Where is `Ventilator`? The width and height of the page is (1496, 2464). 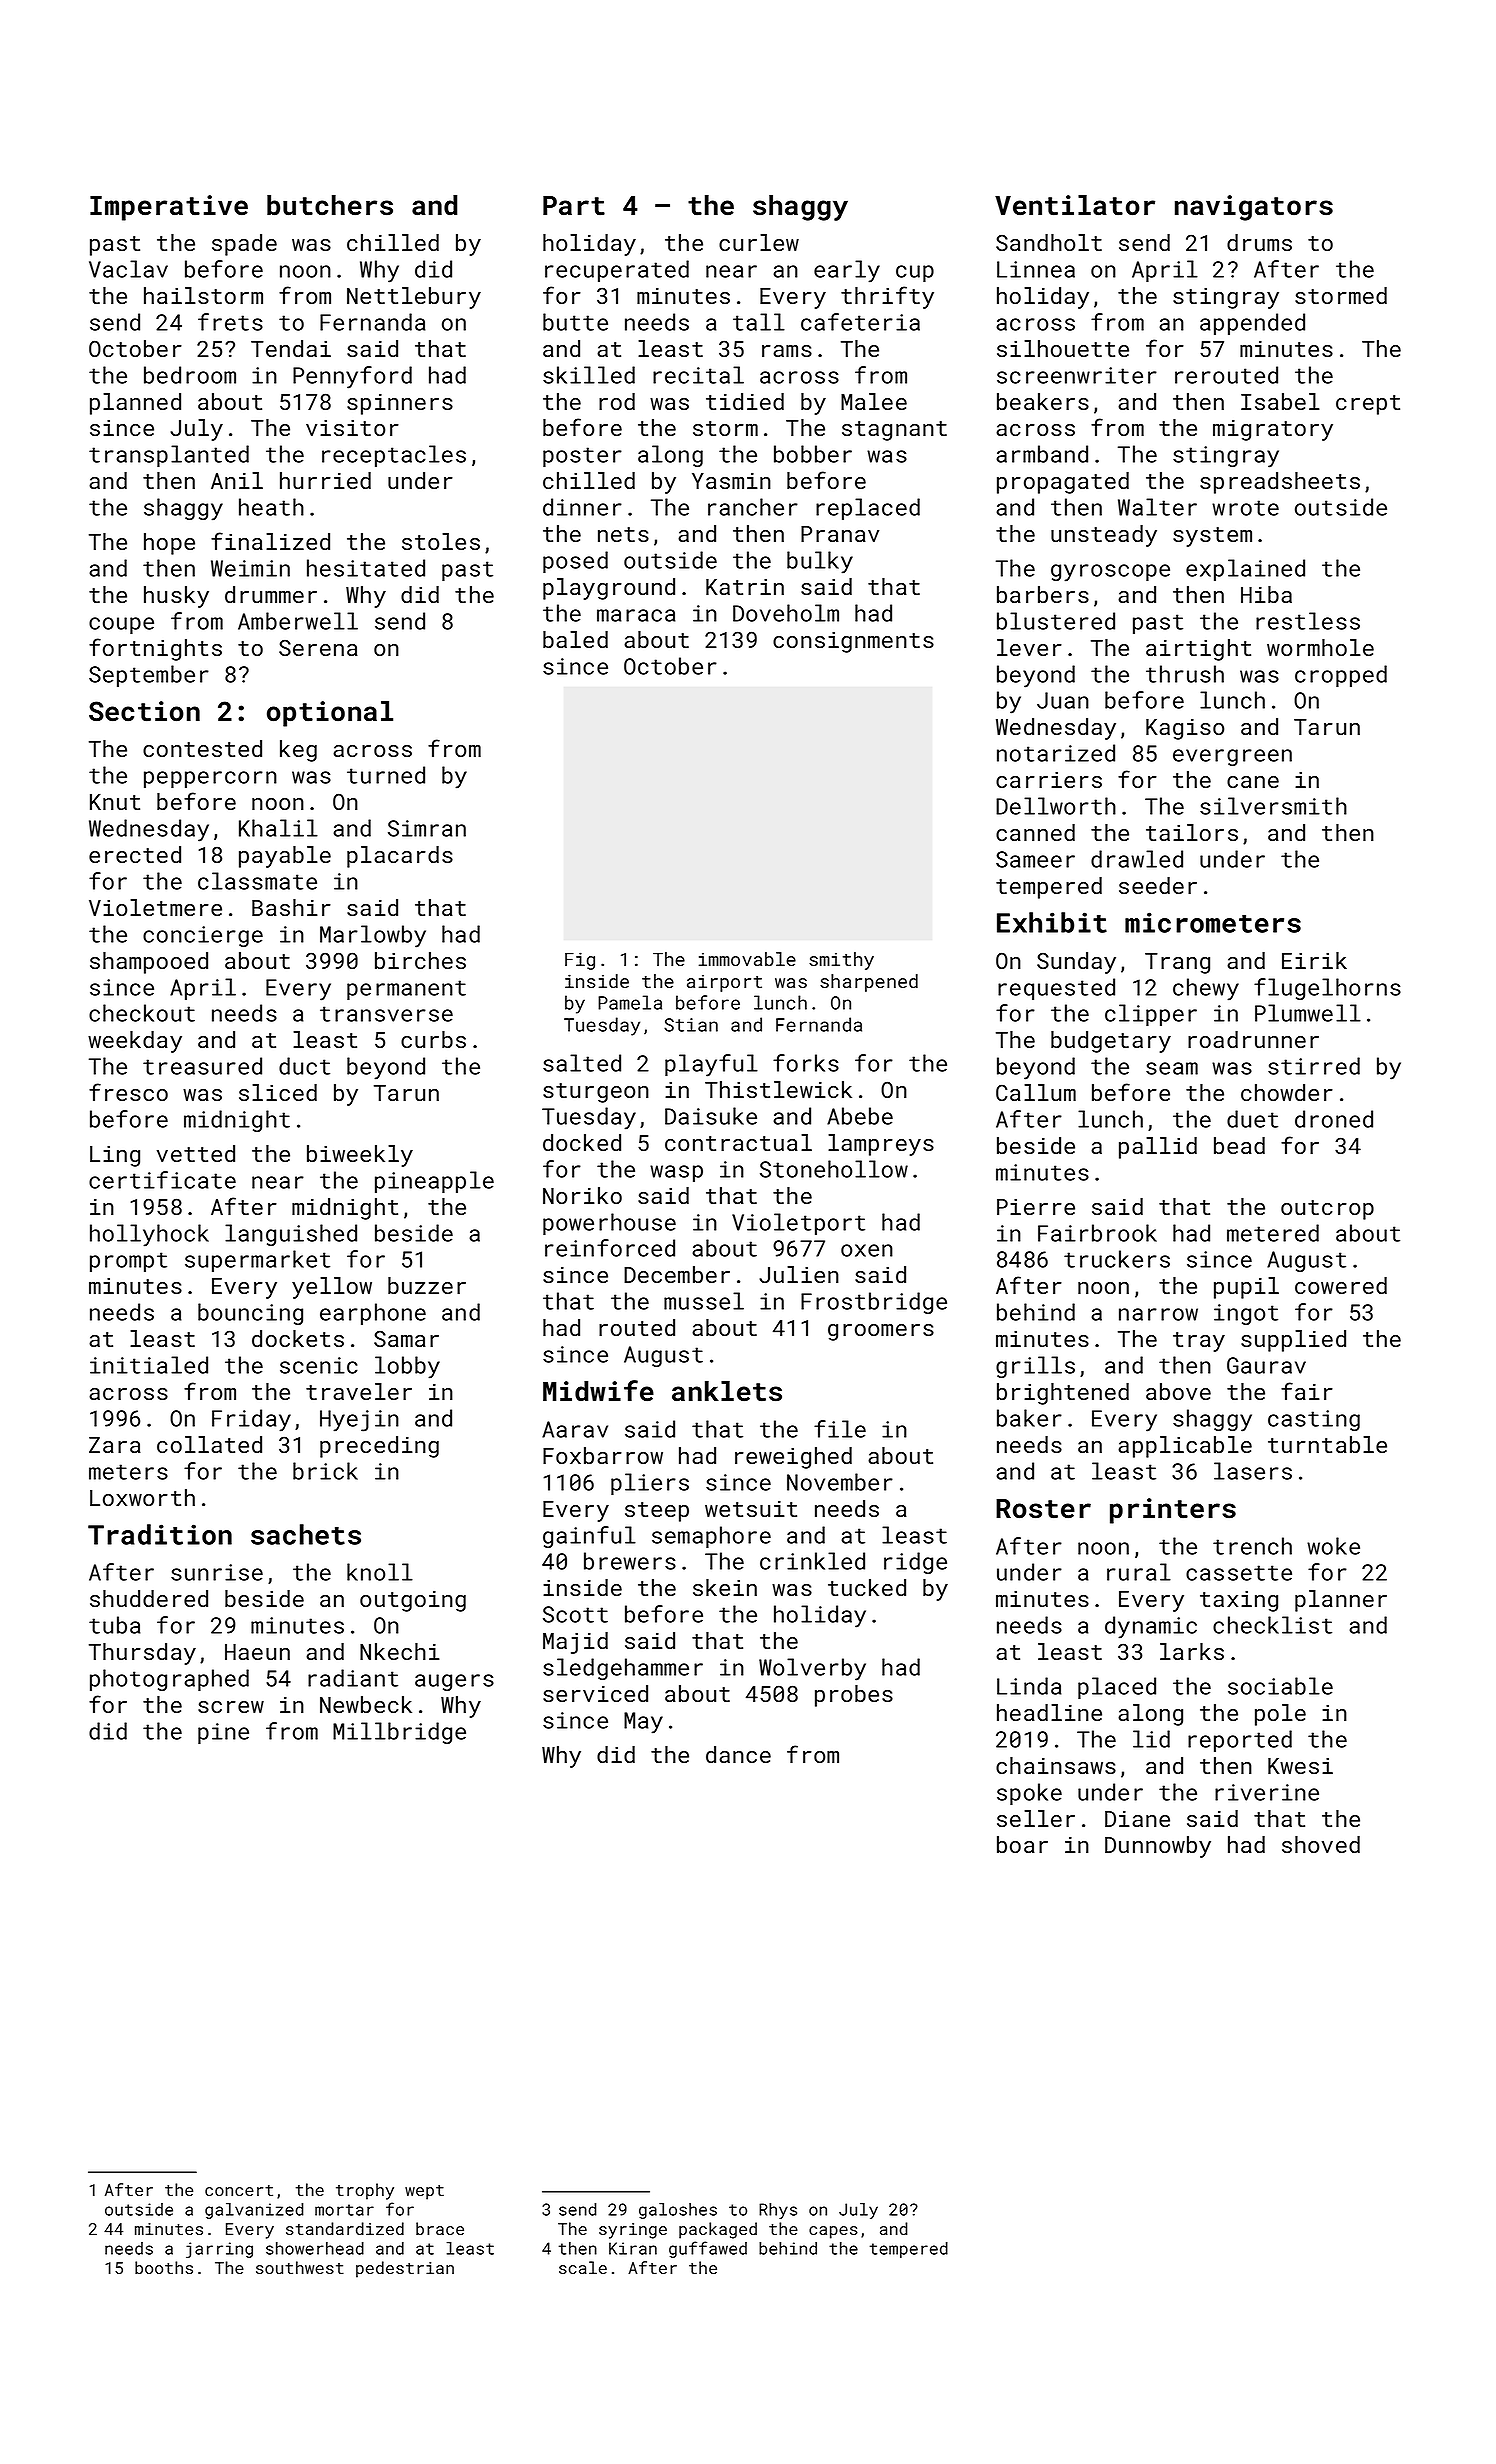 Ventilator is located at coordinates (1075, 205).
